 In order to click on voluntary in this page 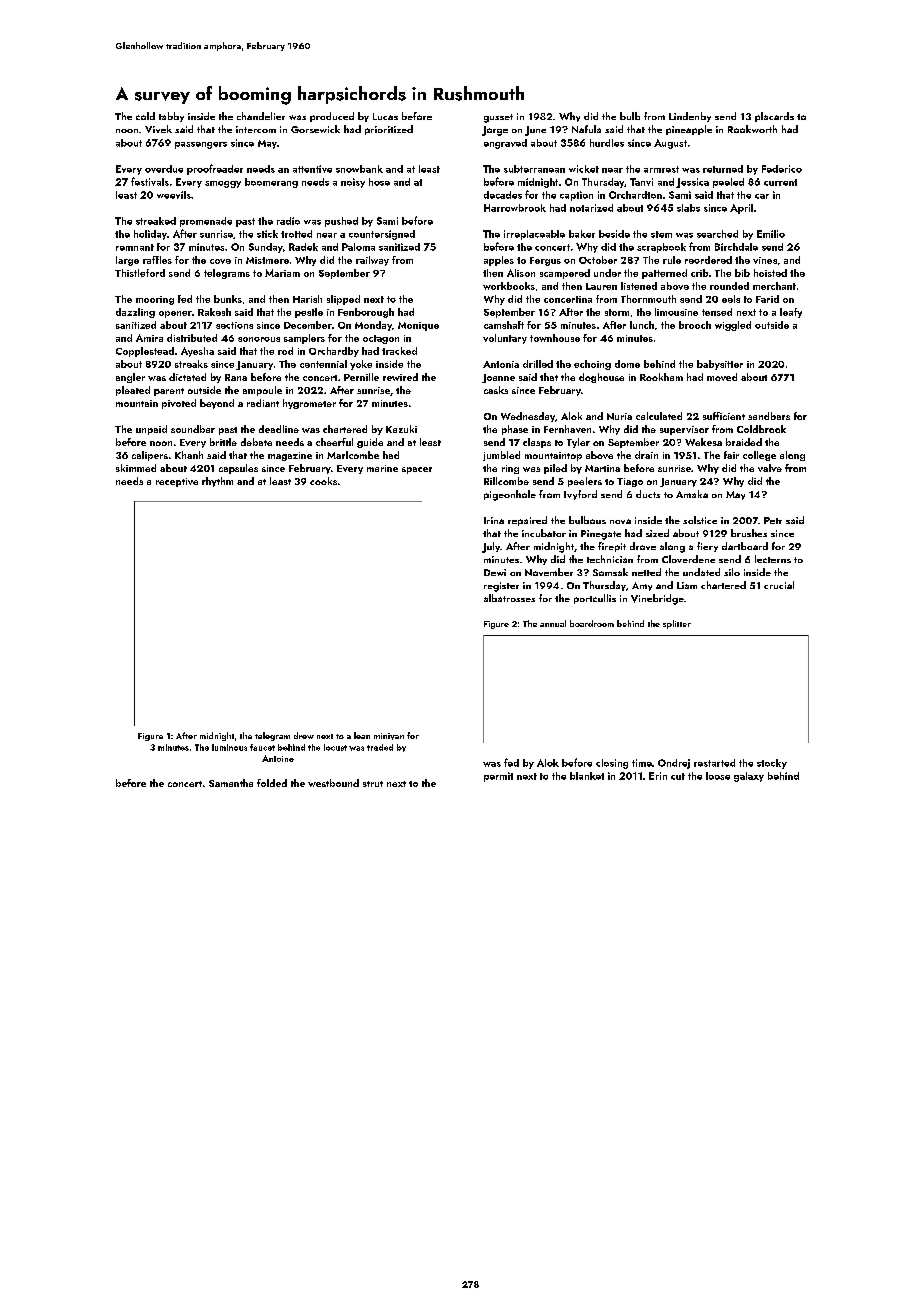, I will do `click(505, 339)`.
